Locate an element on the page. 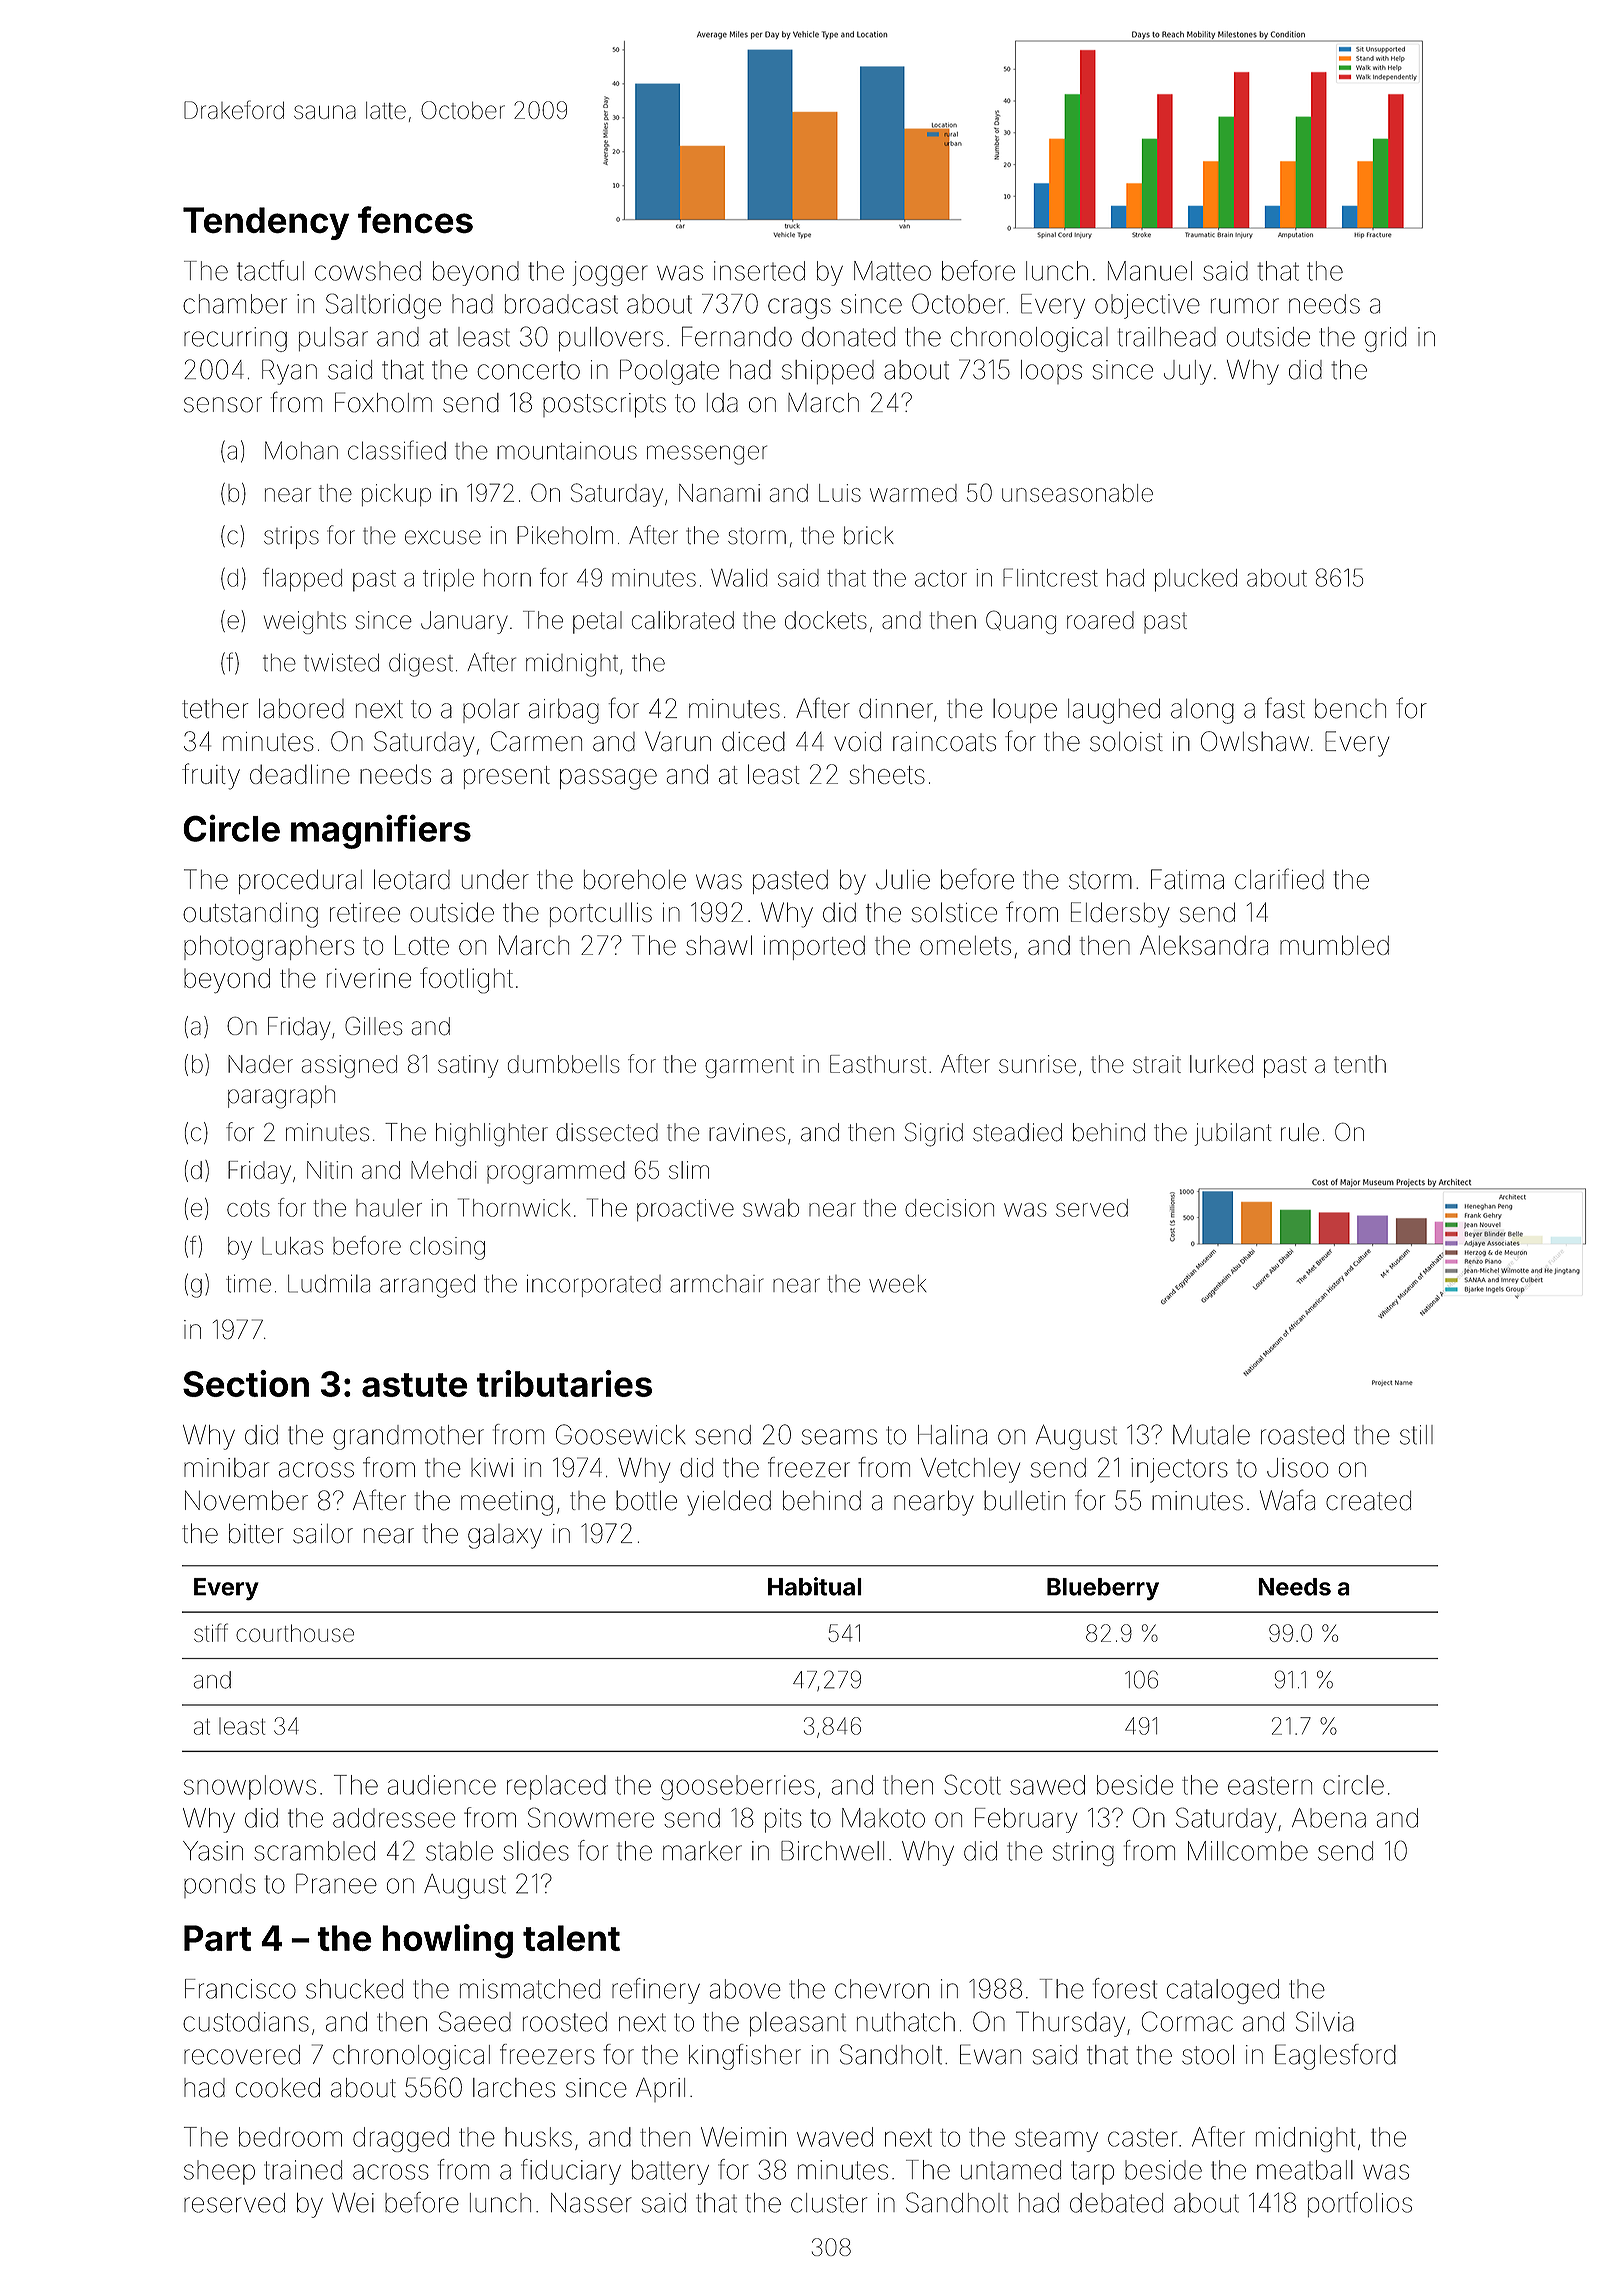 This image has width=1620, height=2292. Habitual is located at coordinates (815, 1586).
